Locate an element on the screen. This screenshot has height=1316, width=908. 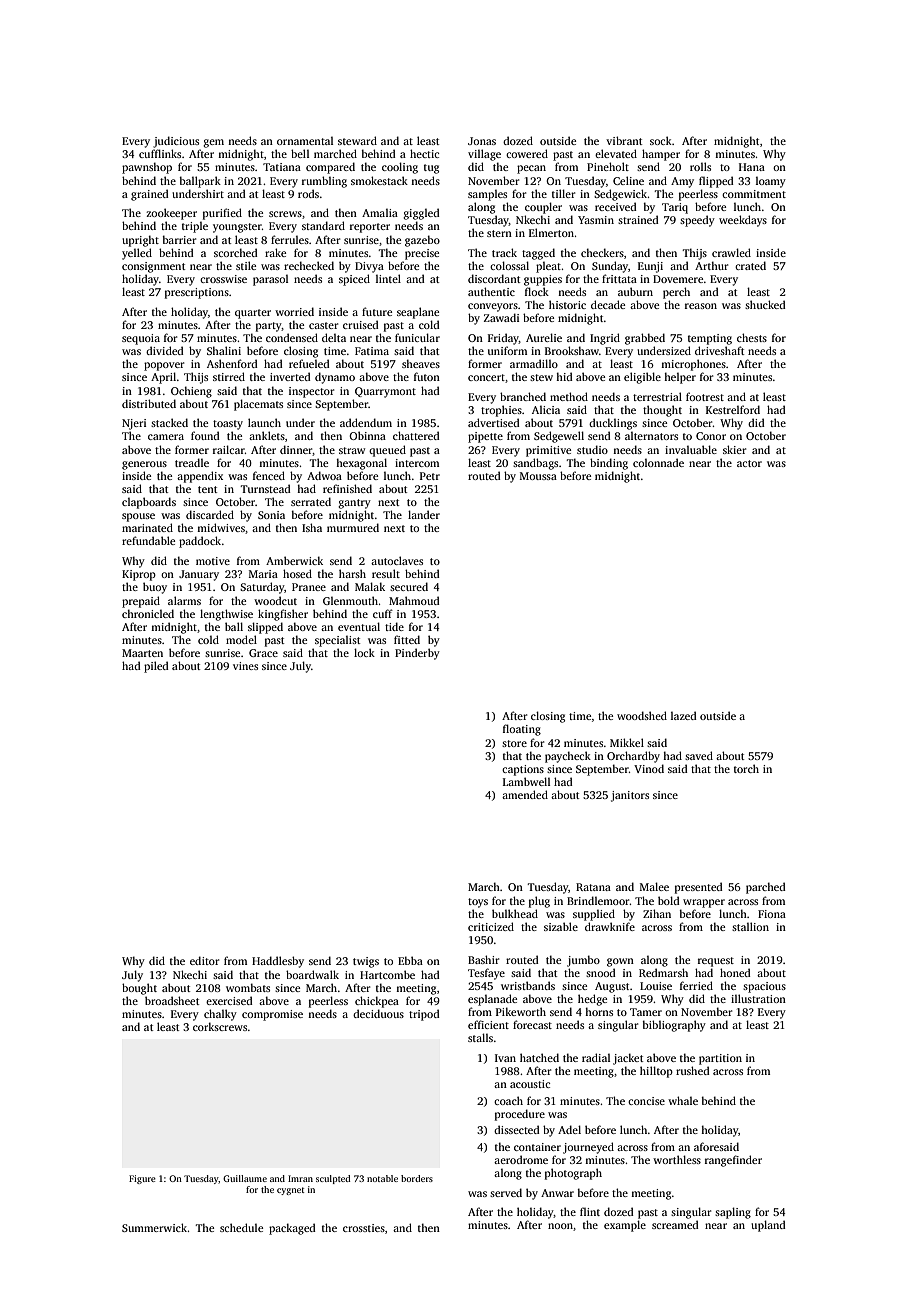
piled is located at coordinates (156, 667).
